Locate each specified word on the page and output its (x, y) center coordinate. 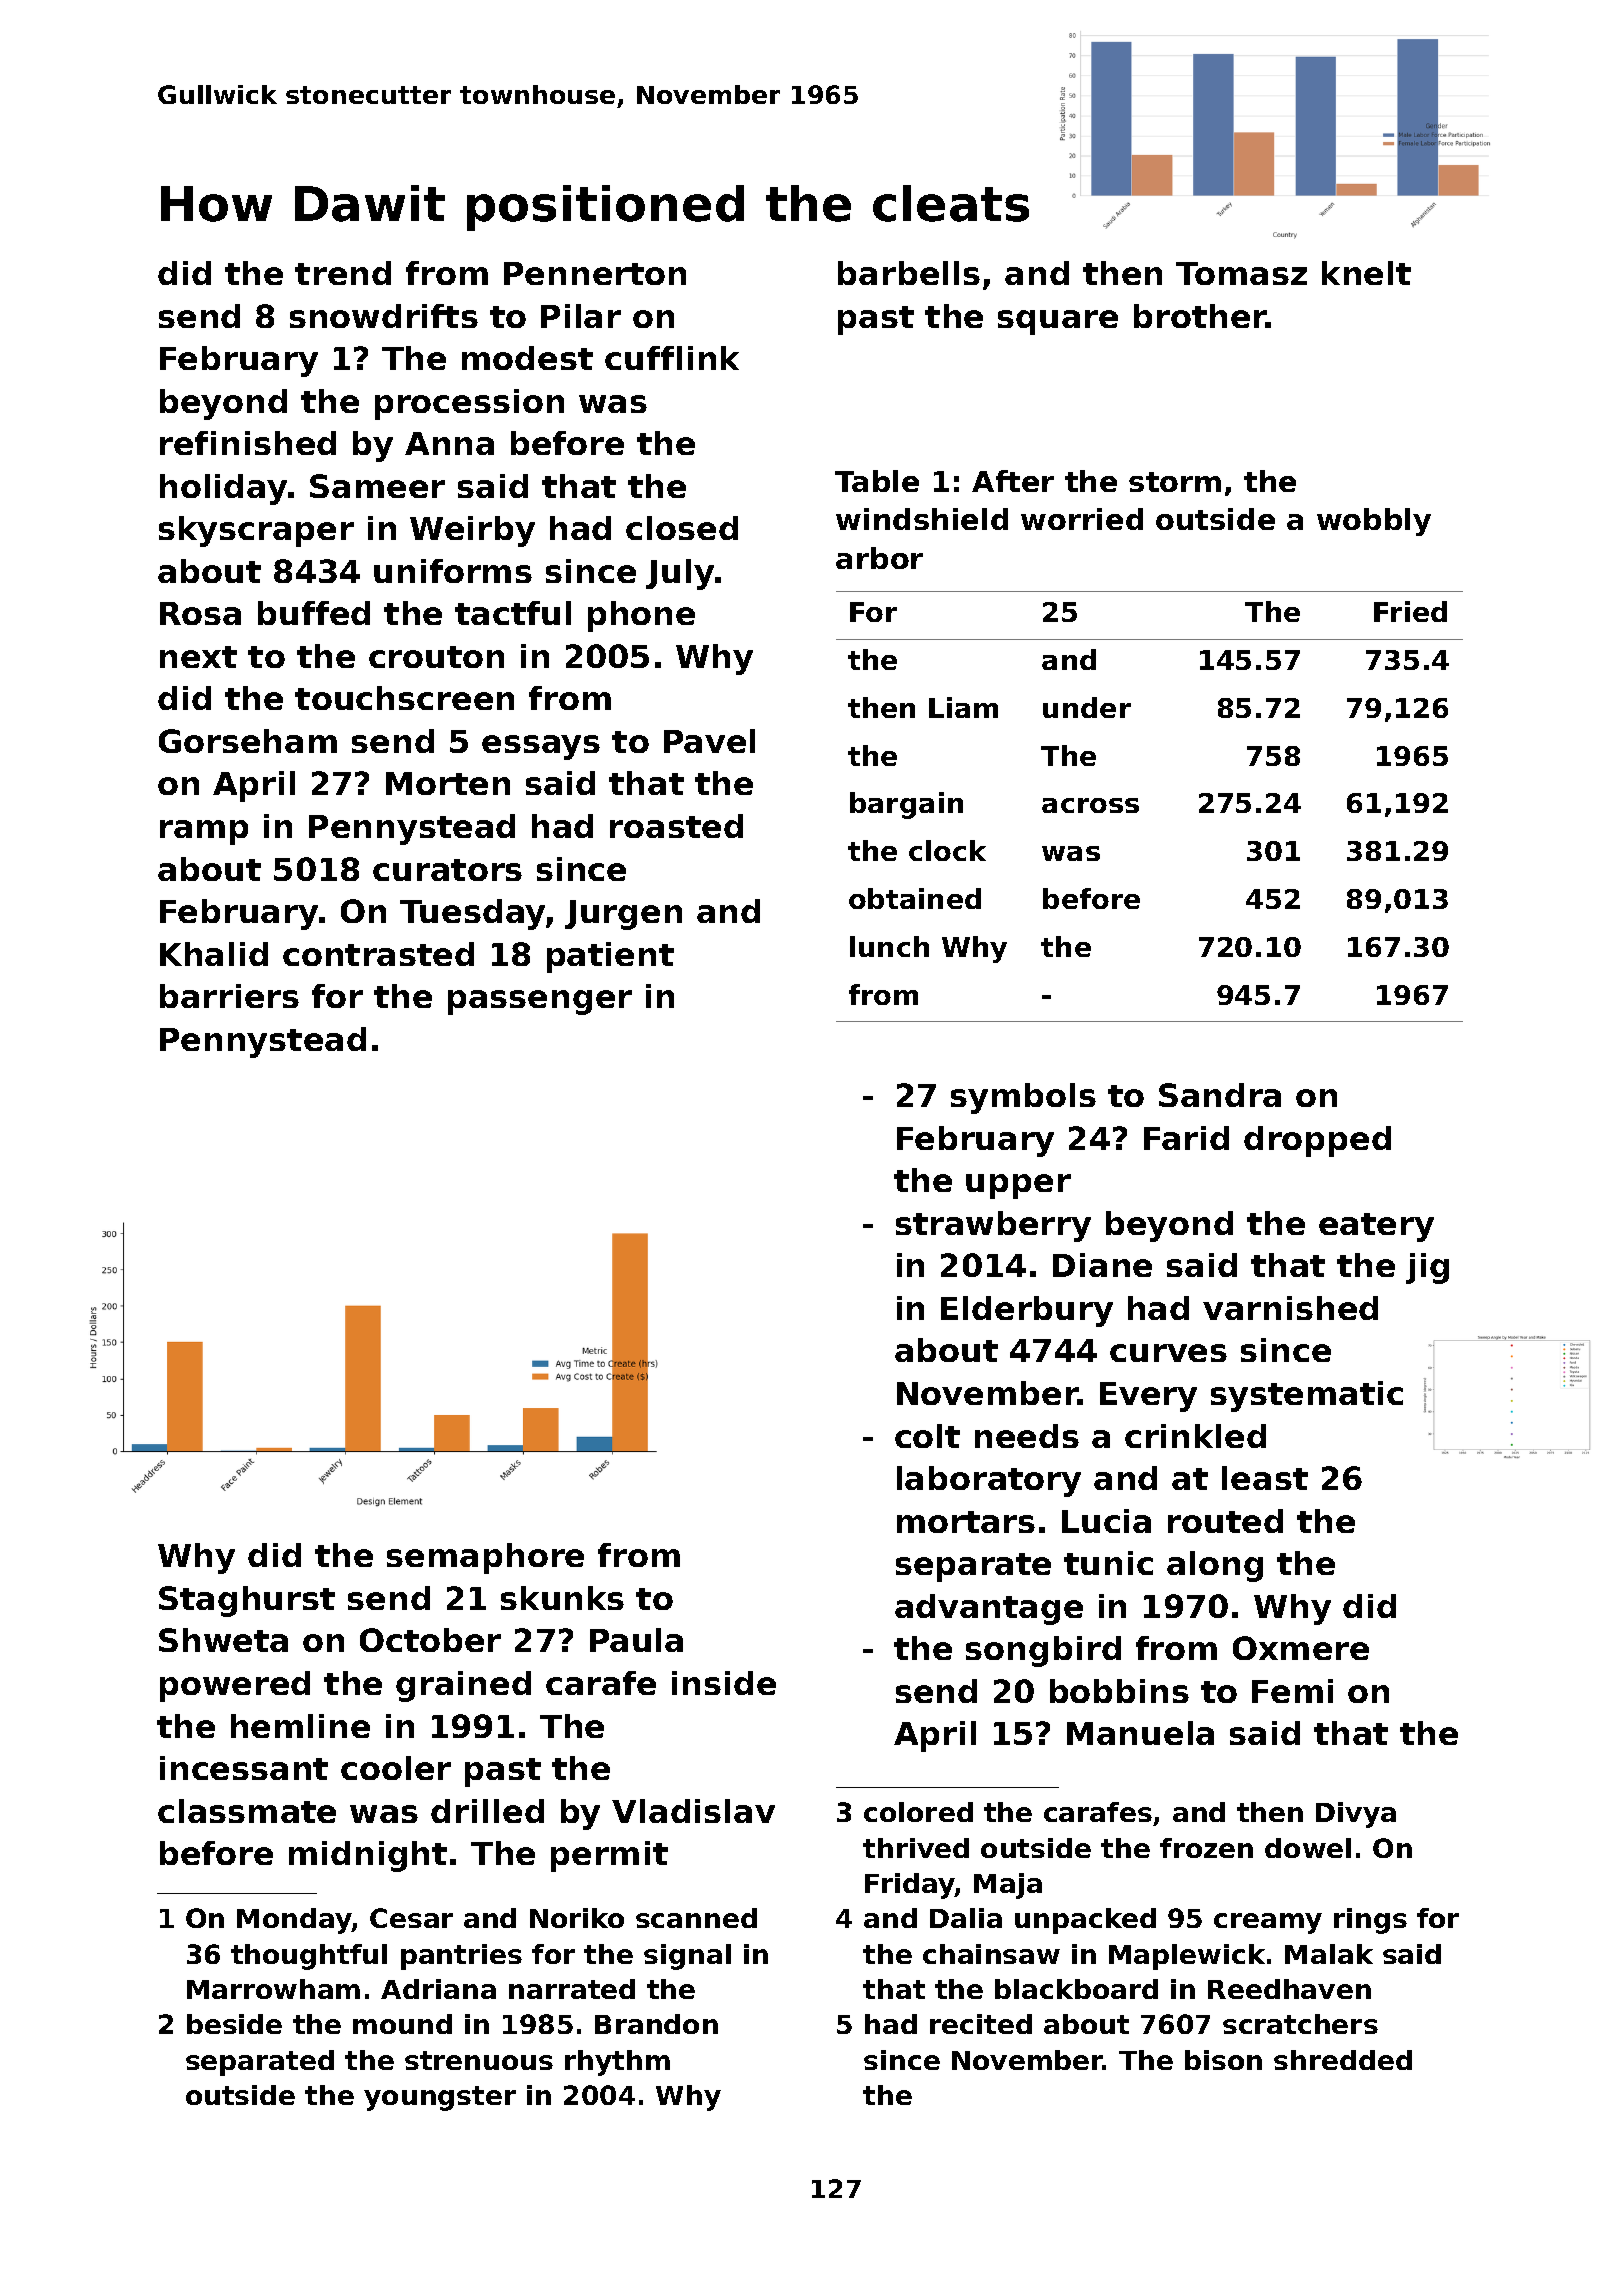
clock (947, 850)
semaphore (485, 1558)
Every (1148, 1397)
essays (541, 747)
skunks (562, 1598)
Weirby (472, 531)
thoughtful (309, 1957)
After (1013, 481)
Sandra (1220, 1095)
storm (1175, 482)
